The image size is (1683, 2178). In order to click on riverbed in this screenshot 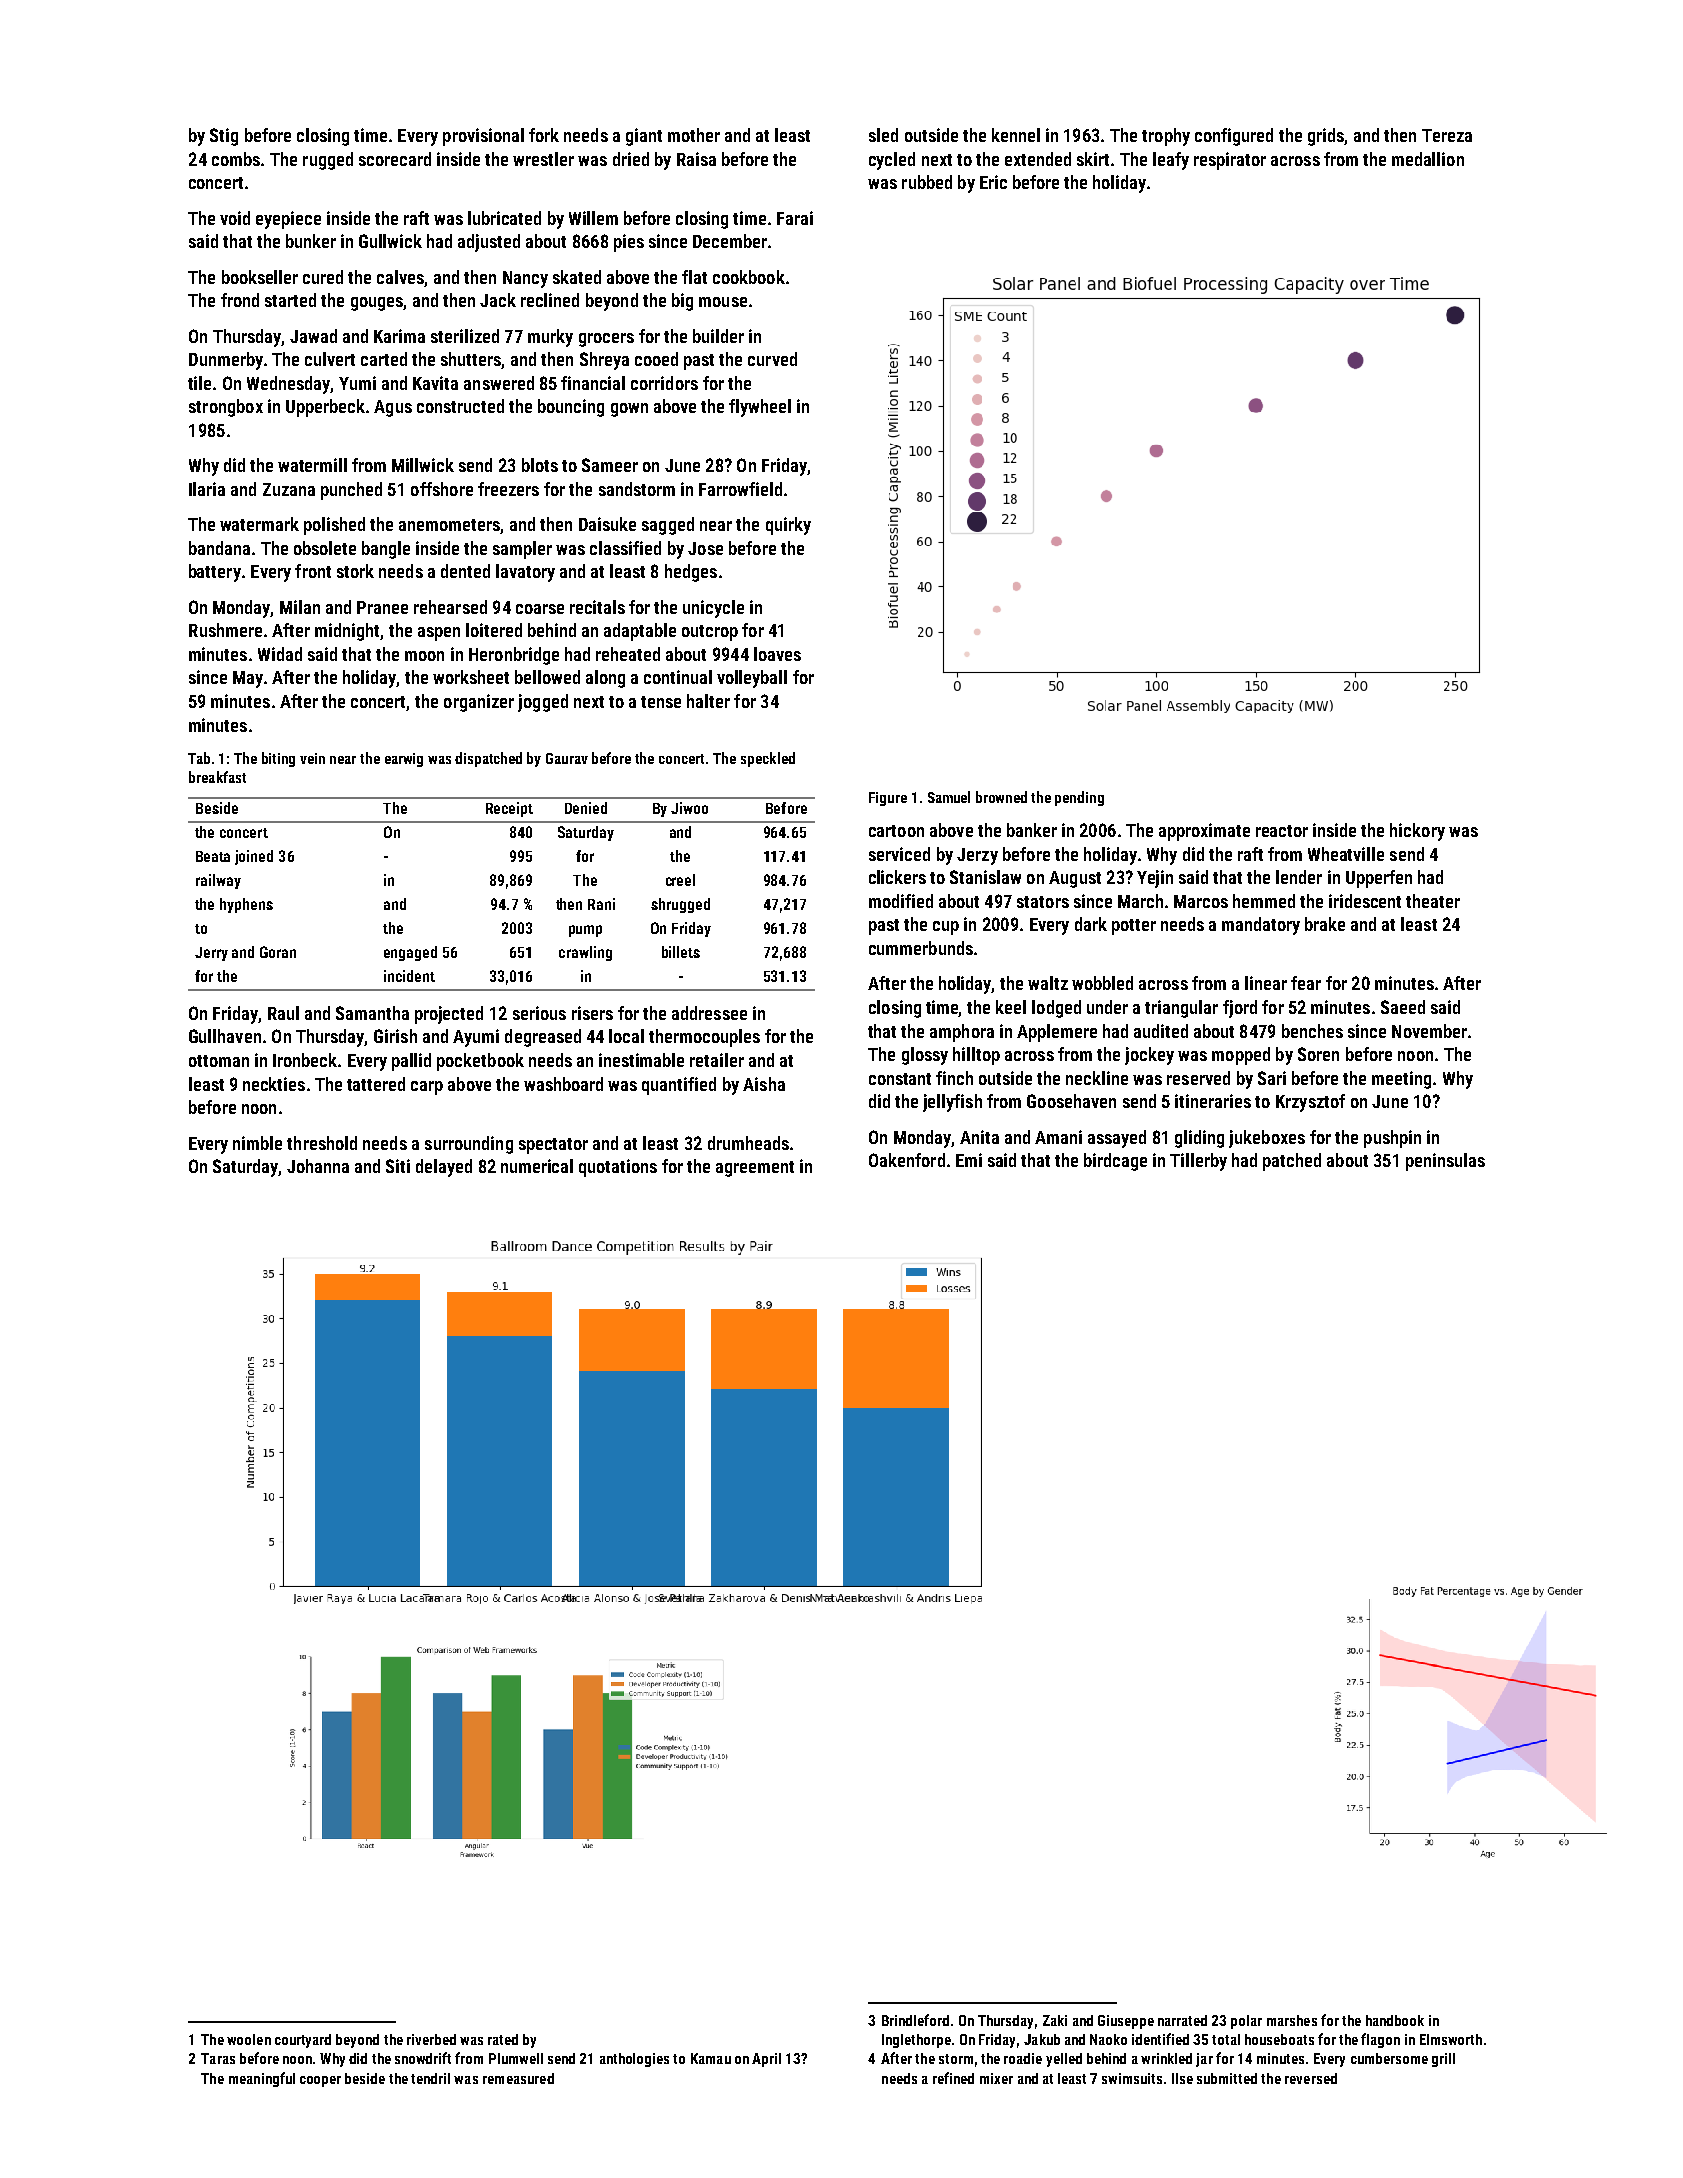, I will do `click(431, 2039)`.
